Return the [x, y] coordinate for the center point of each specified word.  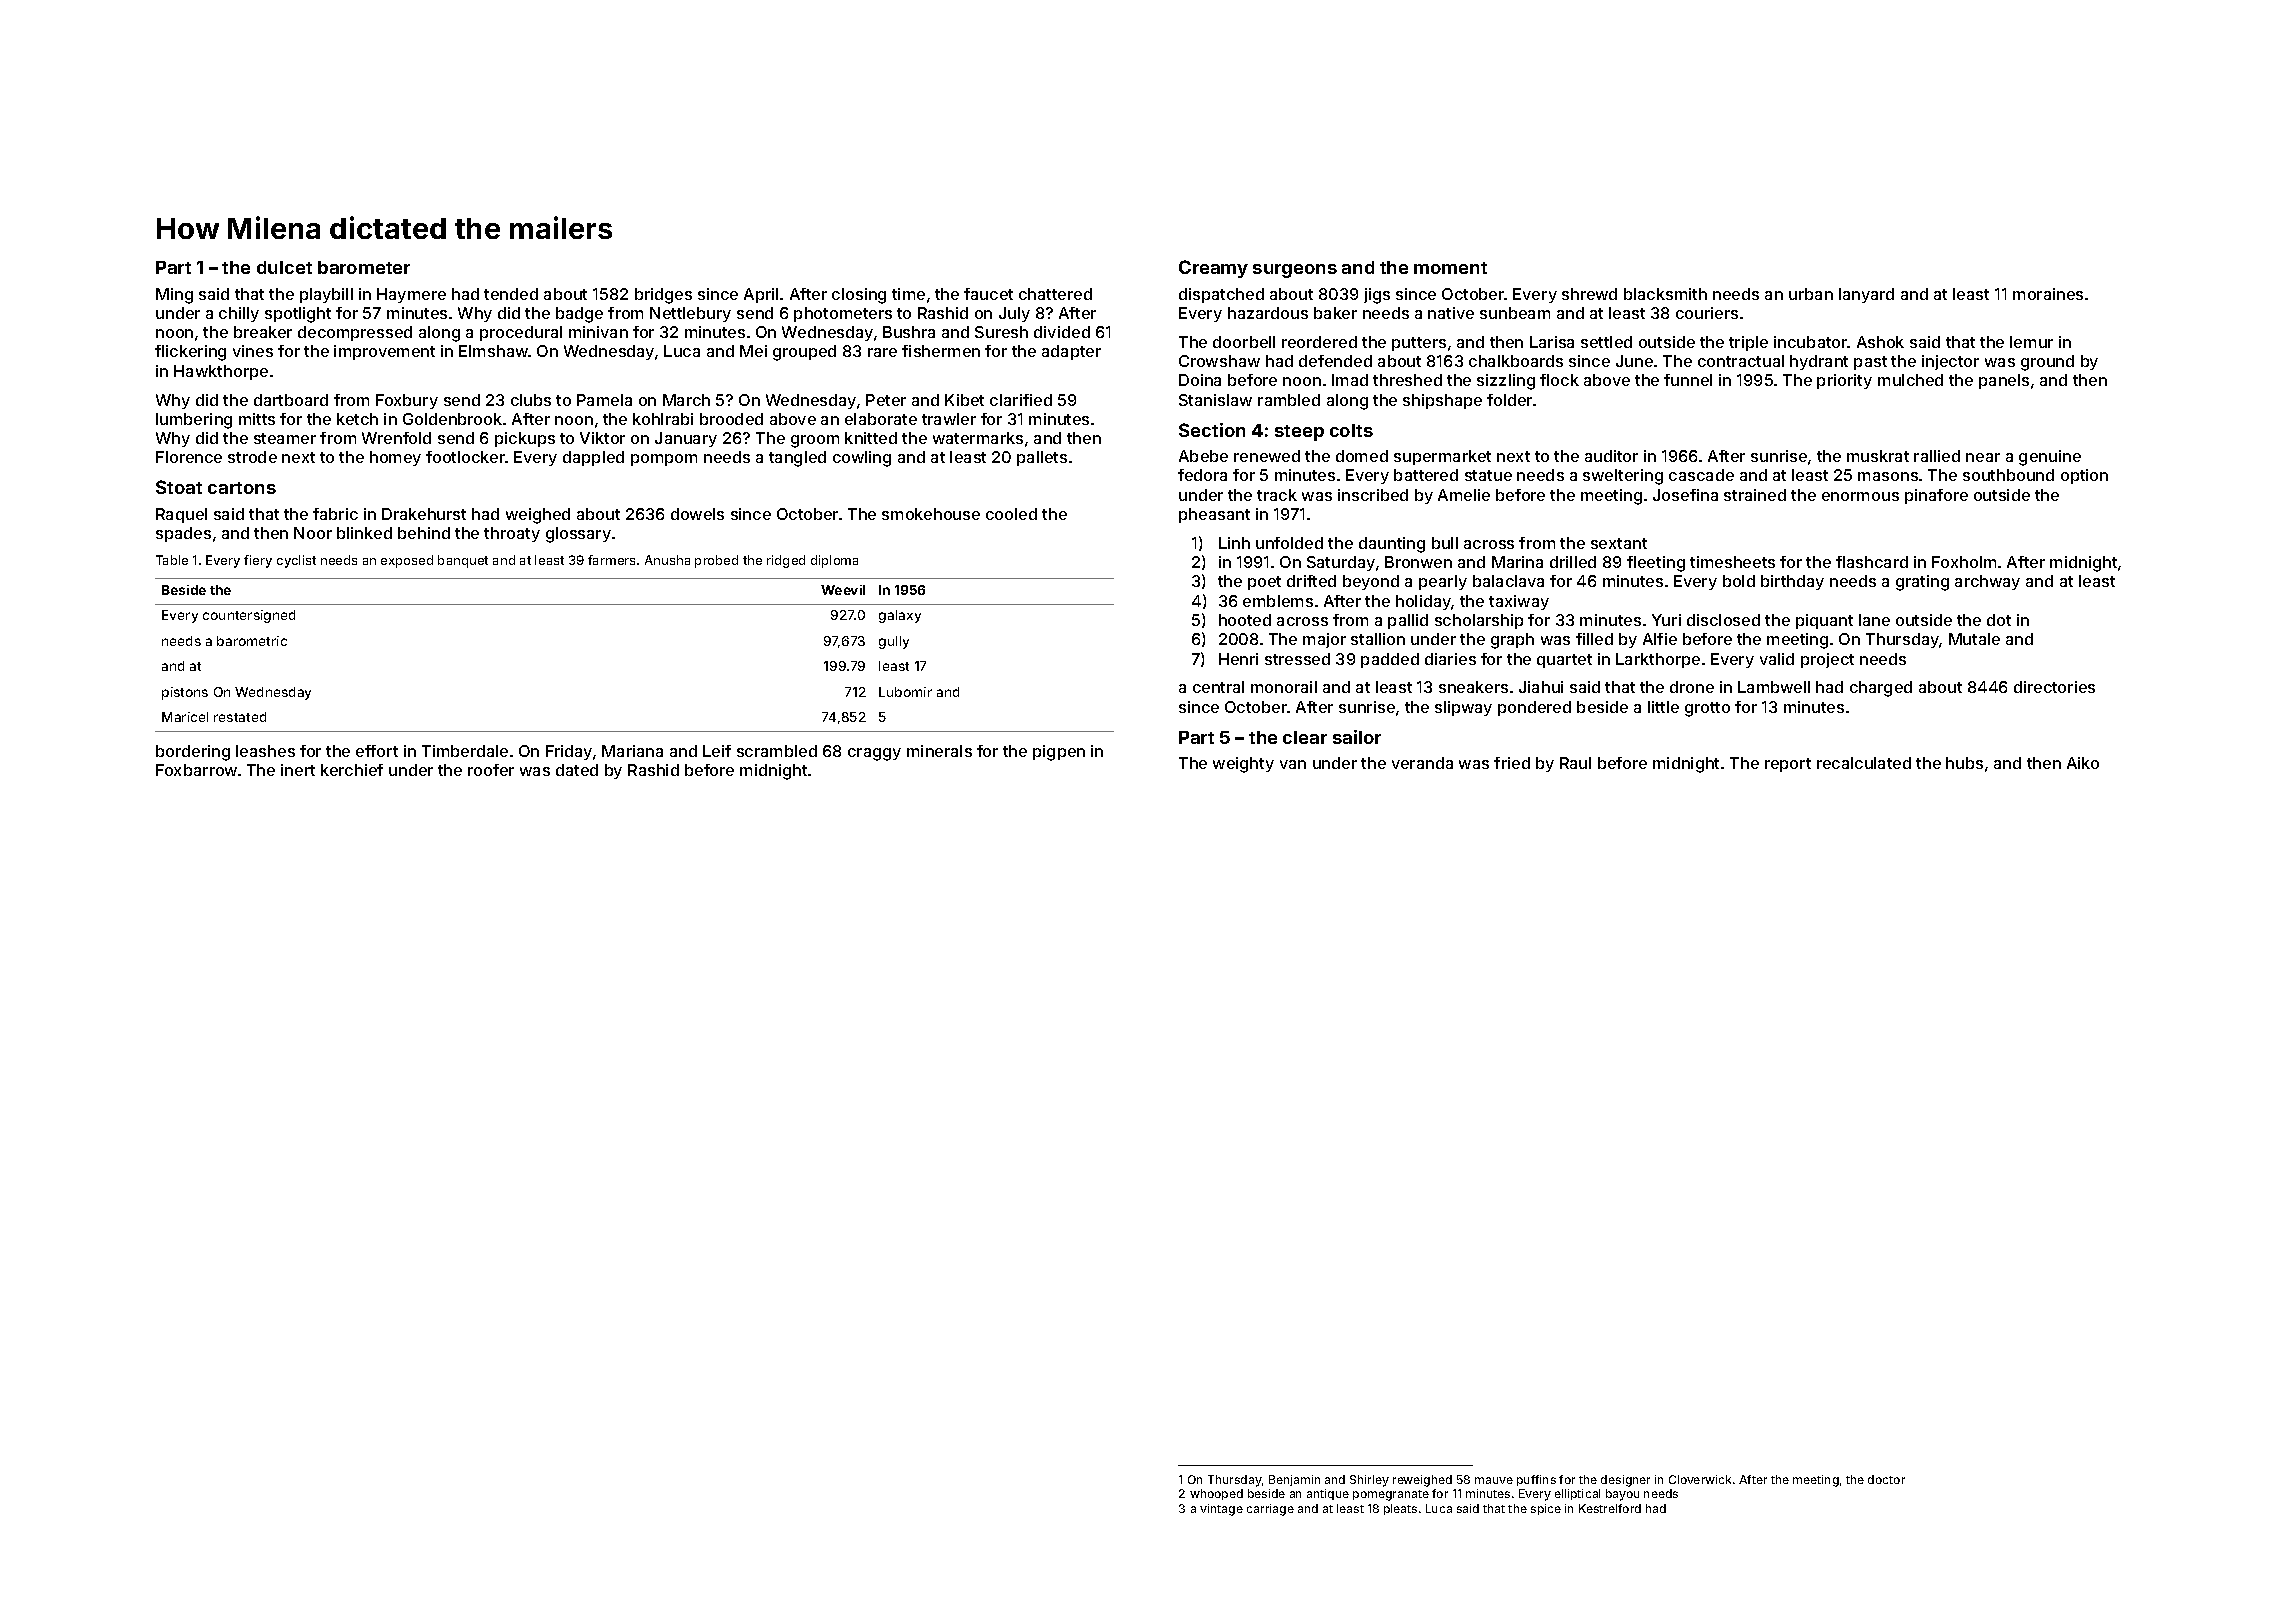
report [1788, 765]
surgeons [1295, 271]
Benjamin [1294, 1480]
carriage [1270, 1510]
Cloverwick [1700, 1479]
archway [1987, 582]
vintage [1221, 1510]
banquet [463, 561]
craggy [874, 754]
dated [577, 770]
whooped [1216, 1494]
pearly [1443, 582]
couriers [1707, 313]
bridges [663, 296]
